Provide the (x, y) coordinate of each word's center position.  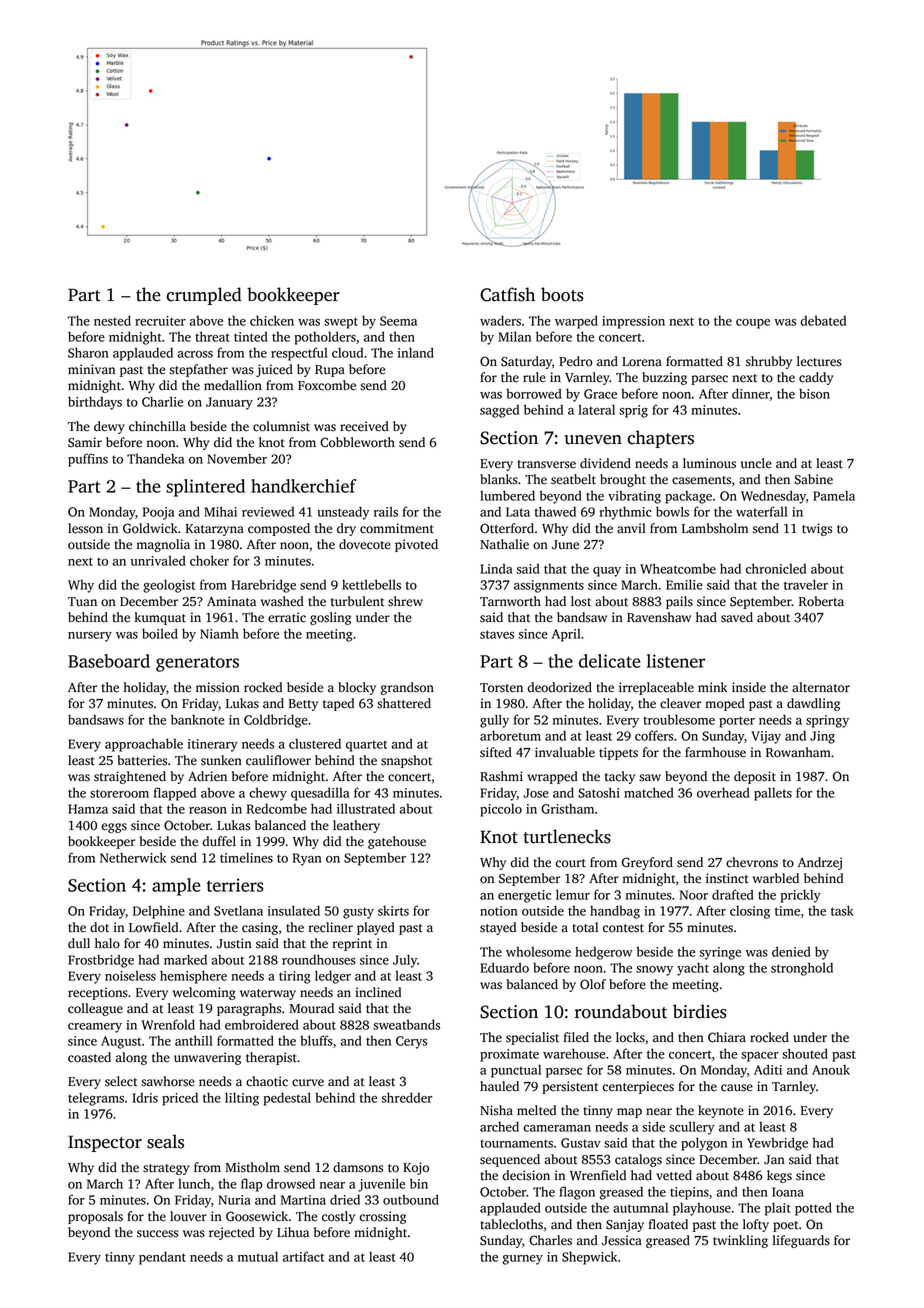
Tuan (82, 602)
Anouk (831, 1069)
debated (823, 321)
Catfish (507, 294)
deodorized (560, 687)
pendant (162, 1258)
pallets (773, 794)
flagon (577, 1193)
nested (112, 320)
